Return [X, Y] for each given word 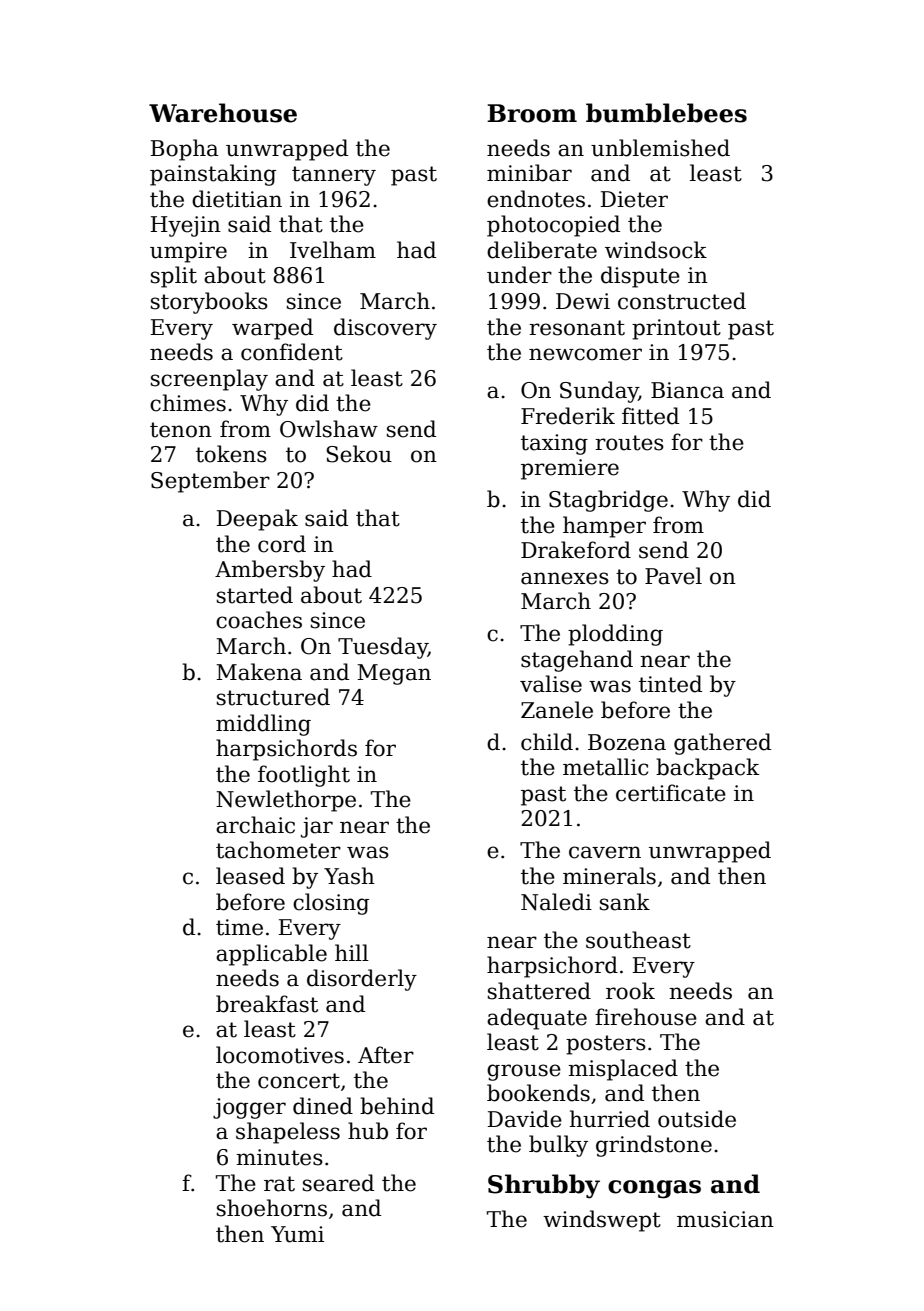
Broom [532, 113]
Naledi [556, 902]
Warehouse [223, 113]
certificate [671, 793]
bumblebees [666, 113]
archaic [255, 825]
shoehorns [272, 1208]
